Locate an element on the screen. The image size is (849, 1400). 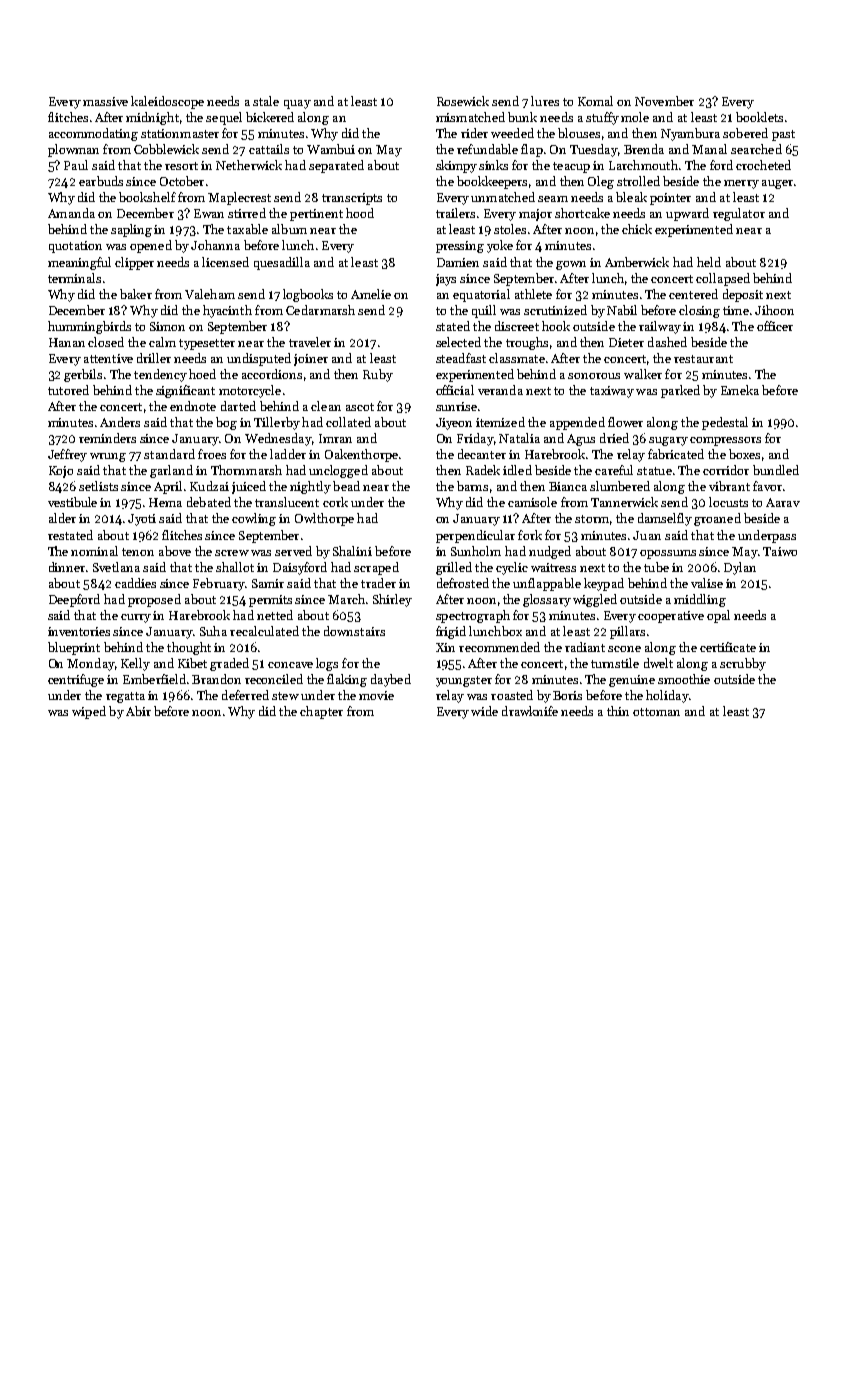
Hema is located at coordinates (165, 502).
